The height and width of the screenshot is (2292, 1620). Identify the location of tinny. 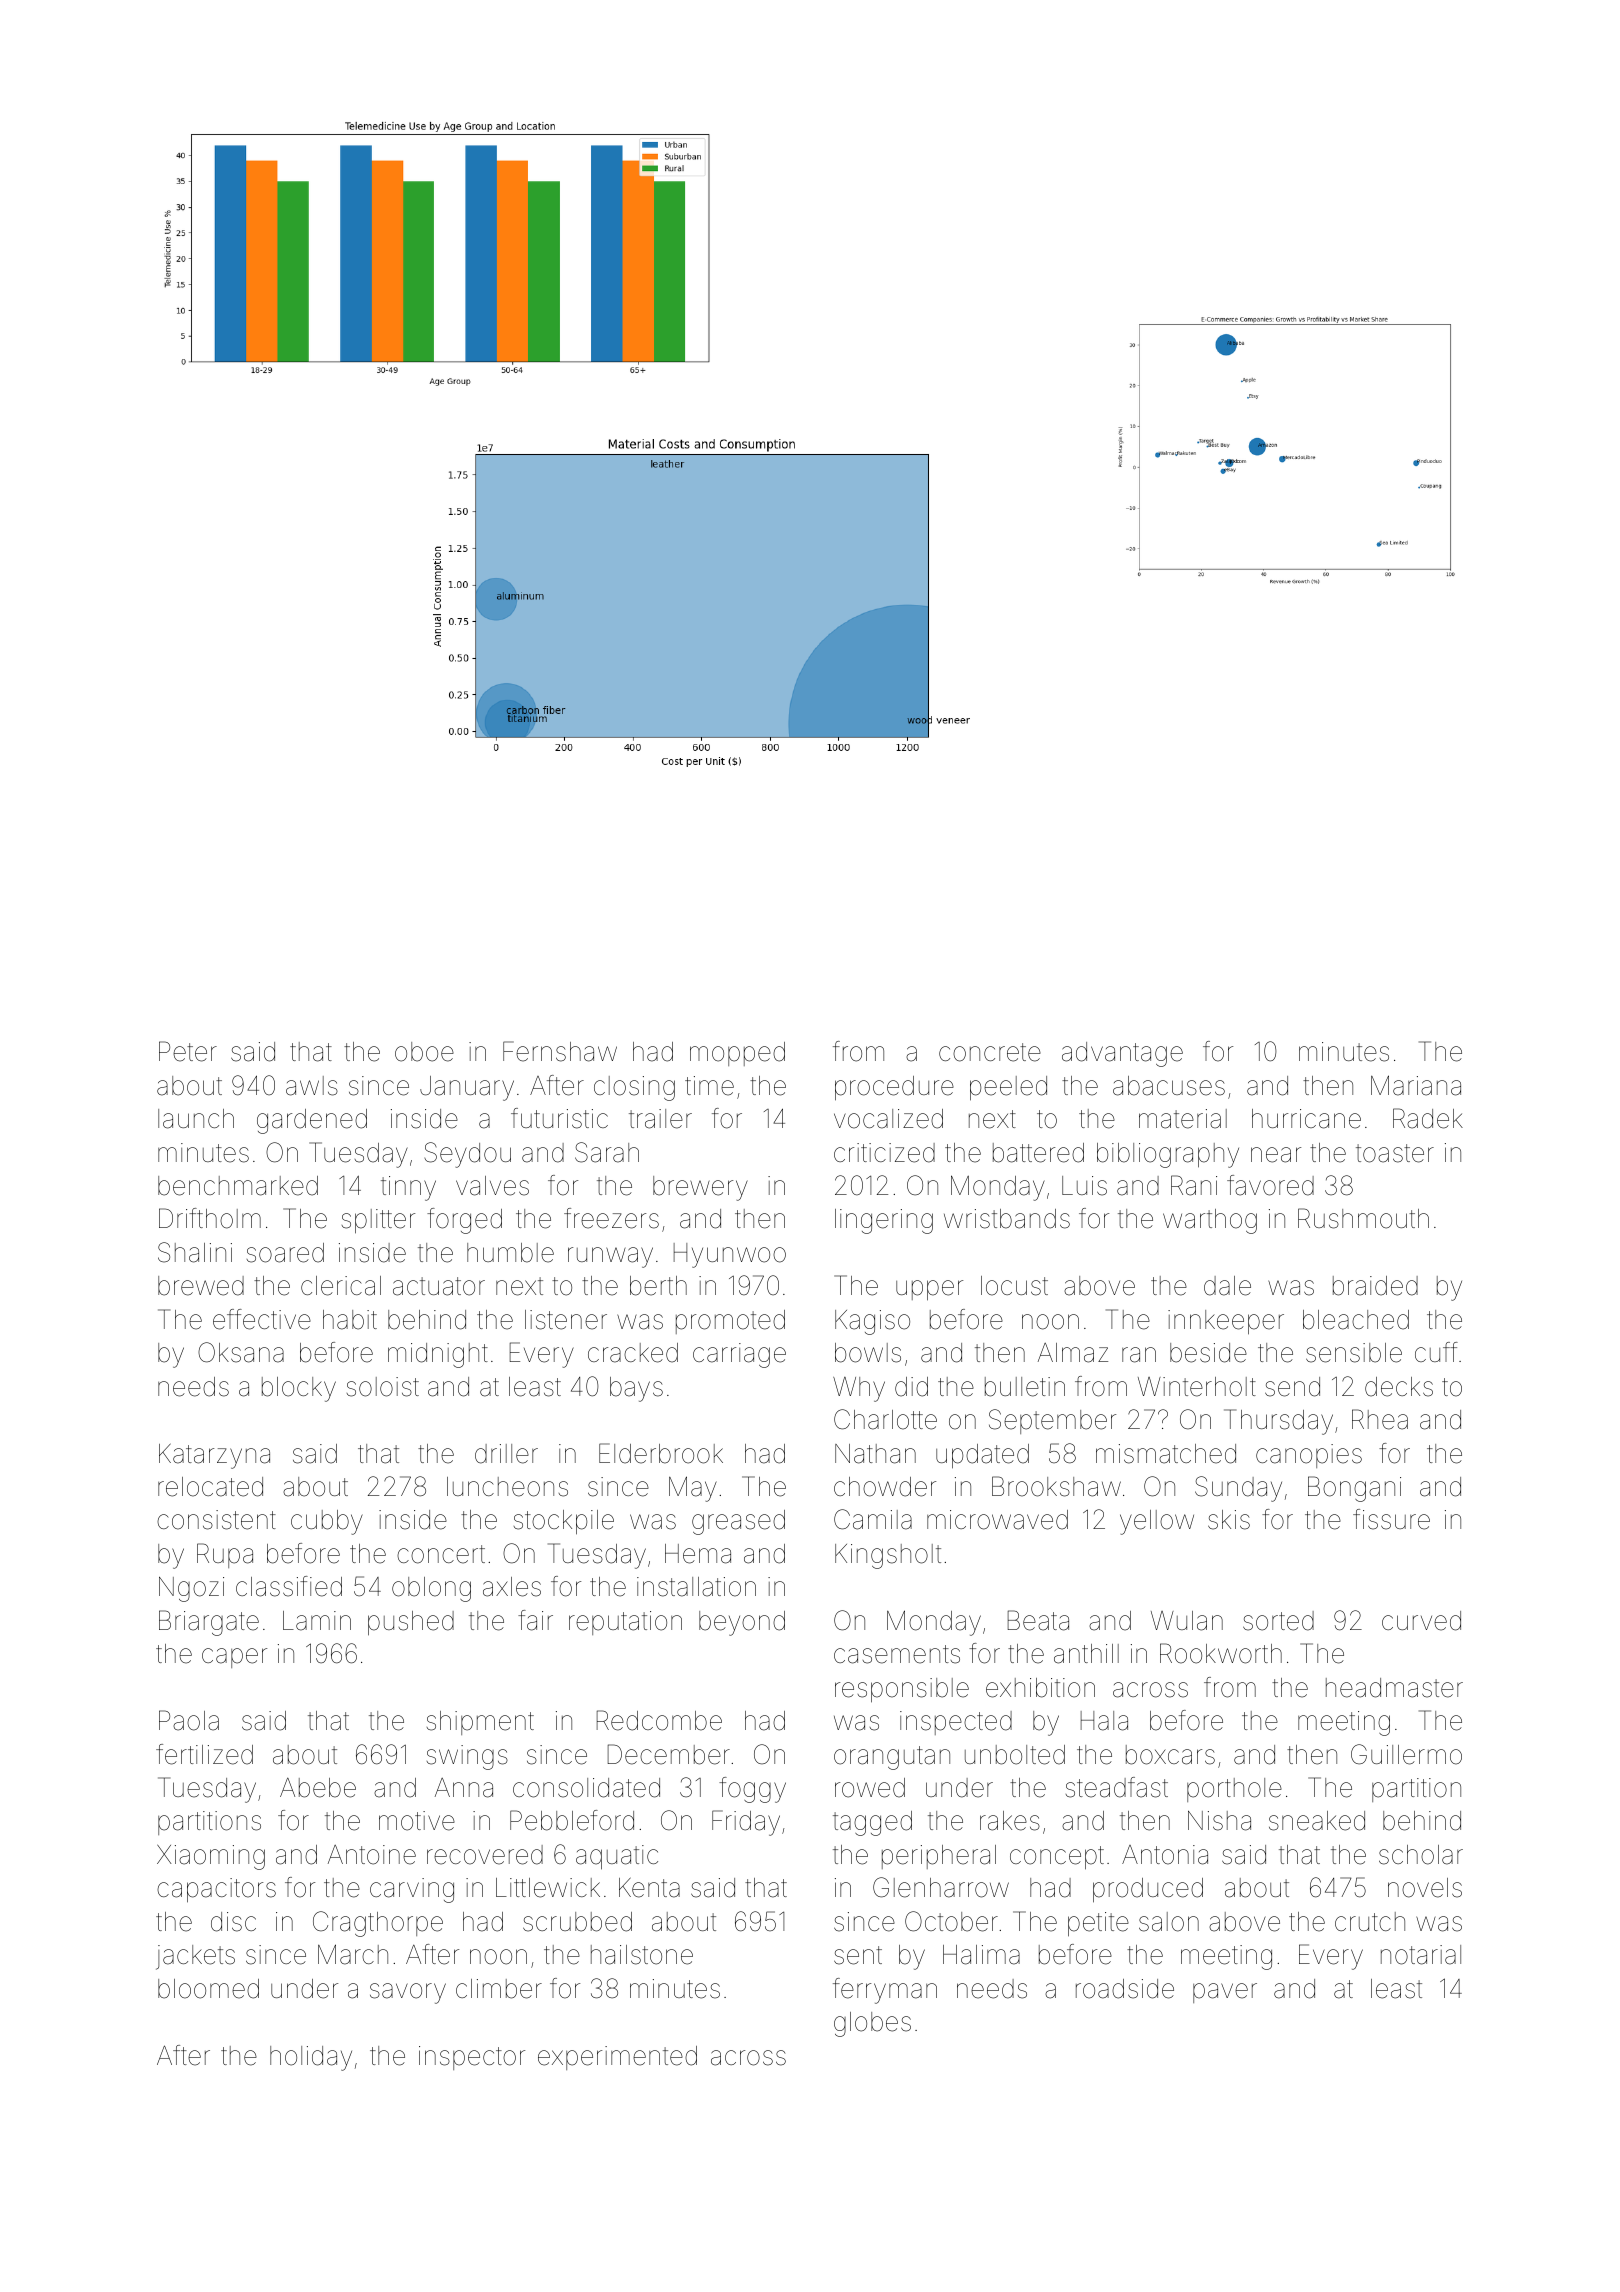
(408, 1188).
